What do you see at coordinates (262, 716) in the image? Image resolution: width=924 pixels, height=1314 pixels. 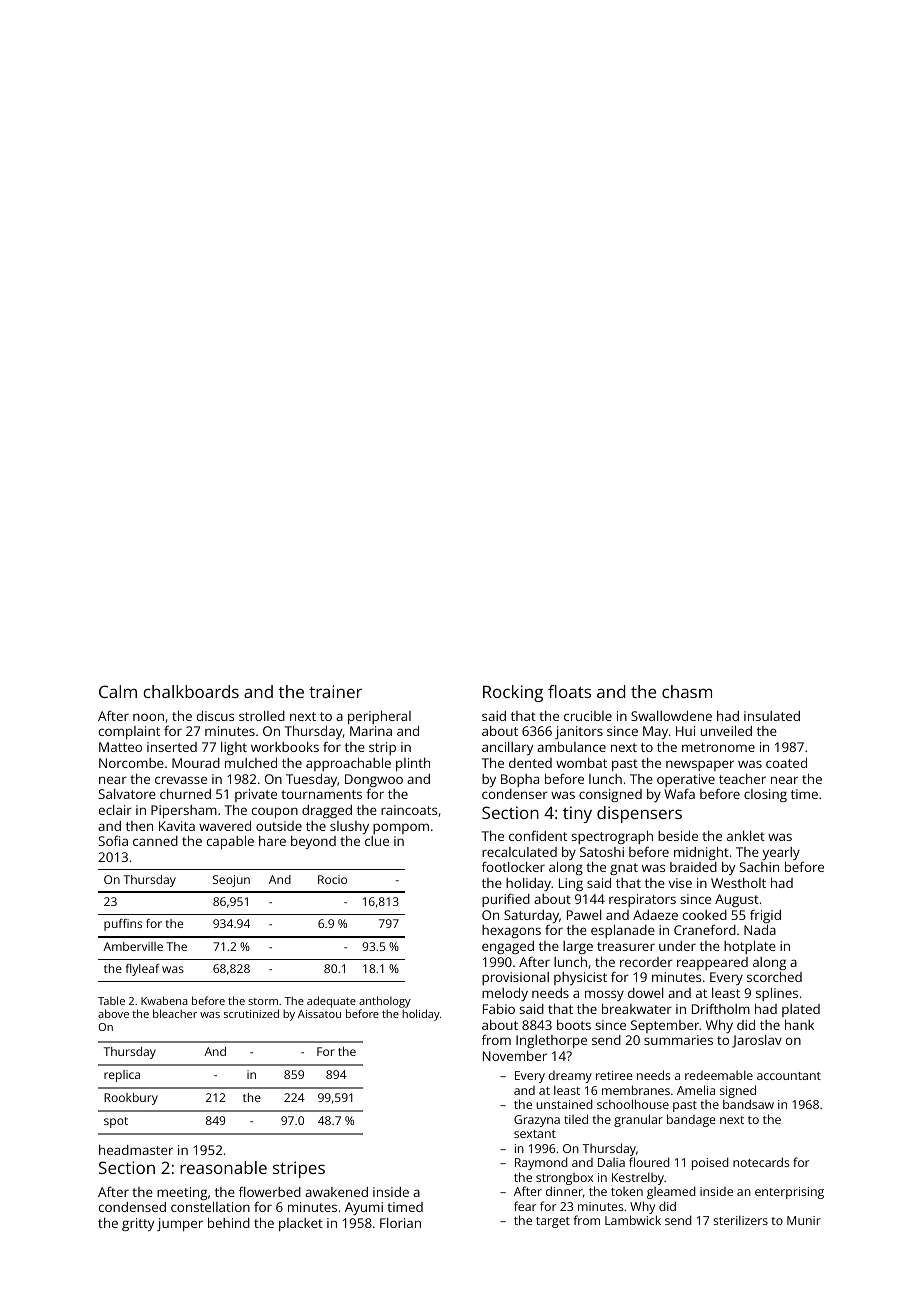 I see `strolled` at bounding box center [262, 716].
